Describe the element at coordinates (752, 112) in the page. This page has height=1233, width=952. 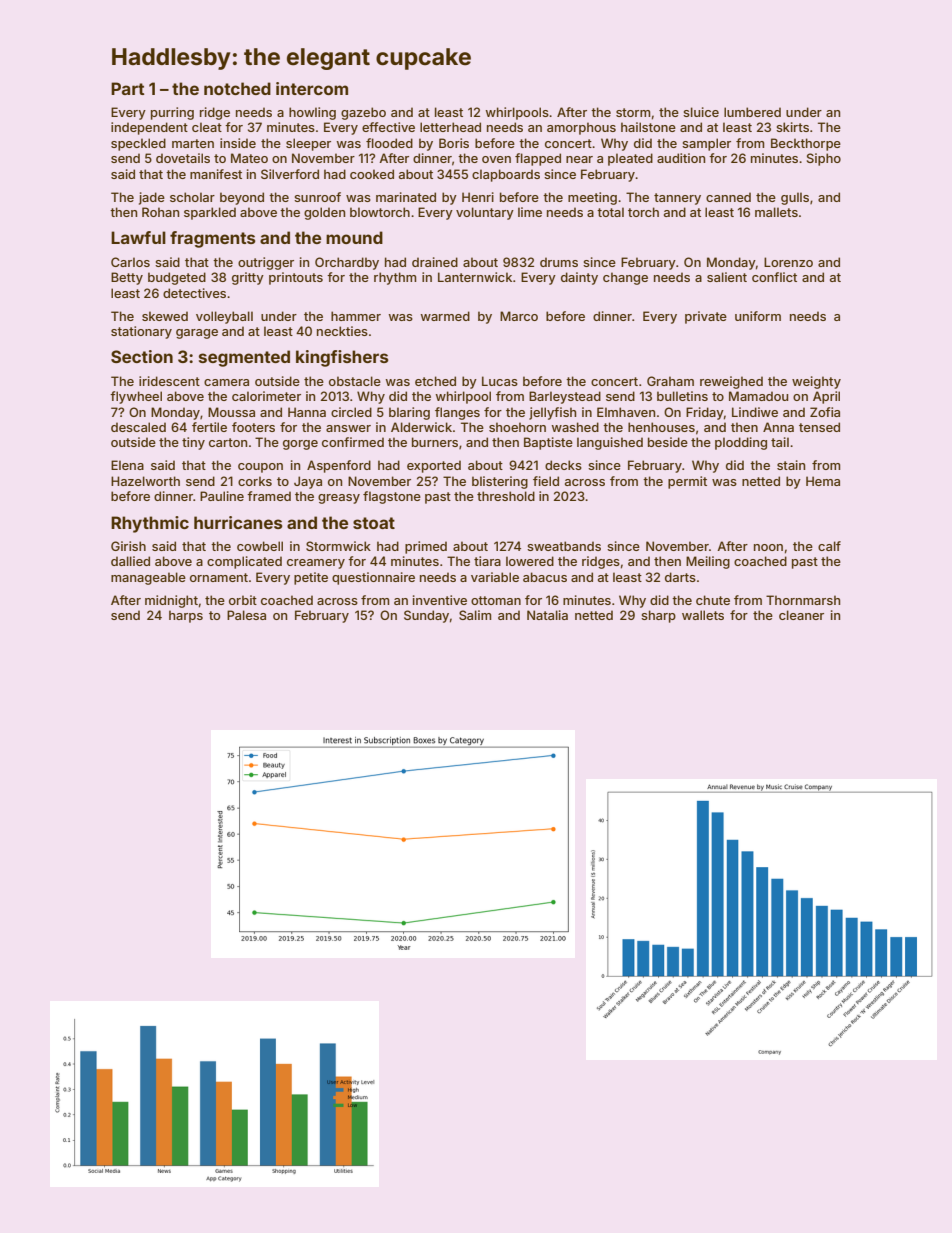
I see `lumbered` at that location.
